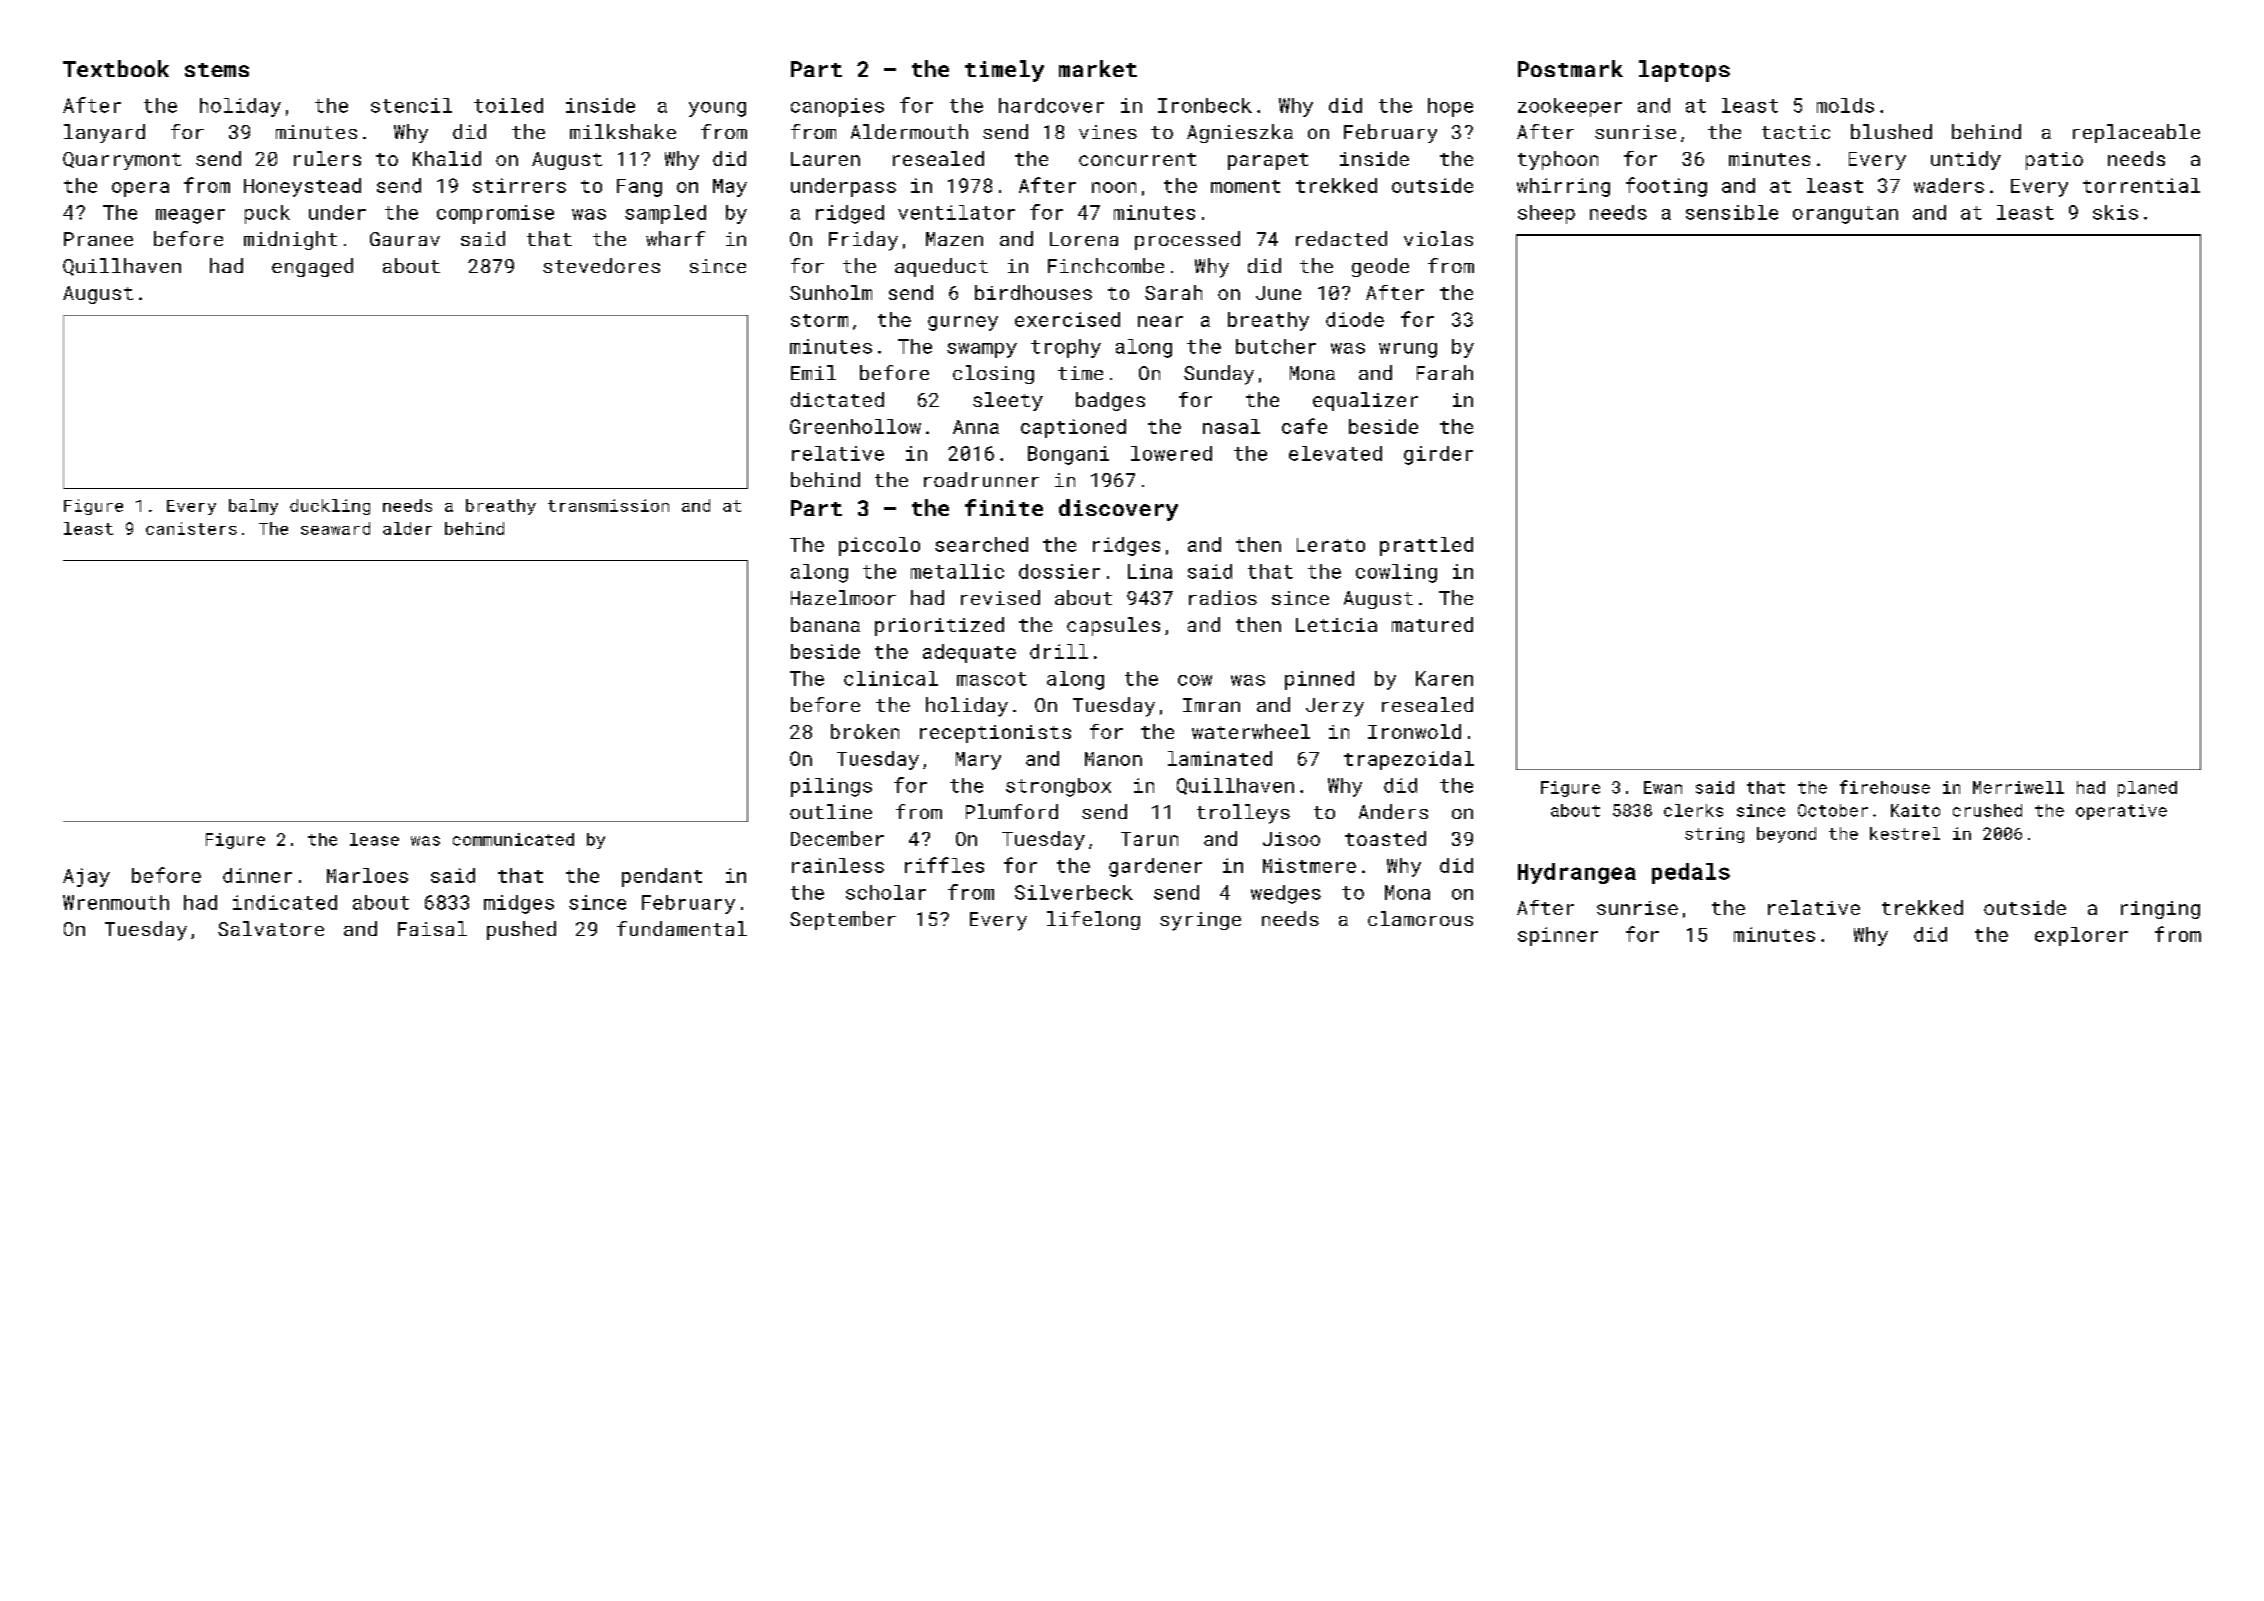  What do you see at coordinates (819, 320) in the screenshot?
I see `storm` at bounding box center [819, 320].
